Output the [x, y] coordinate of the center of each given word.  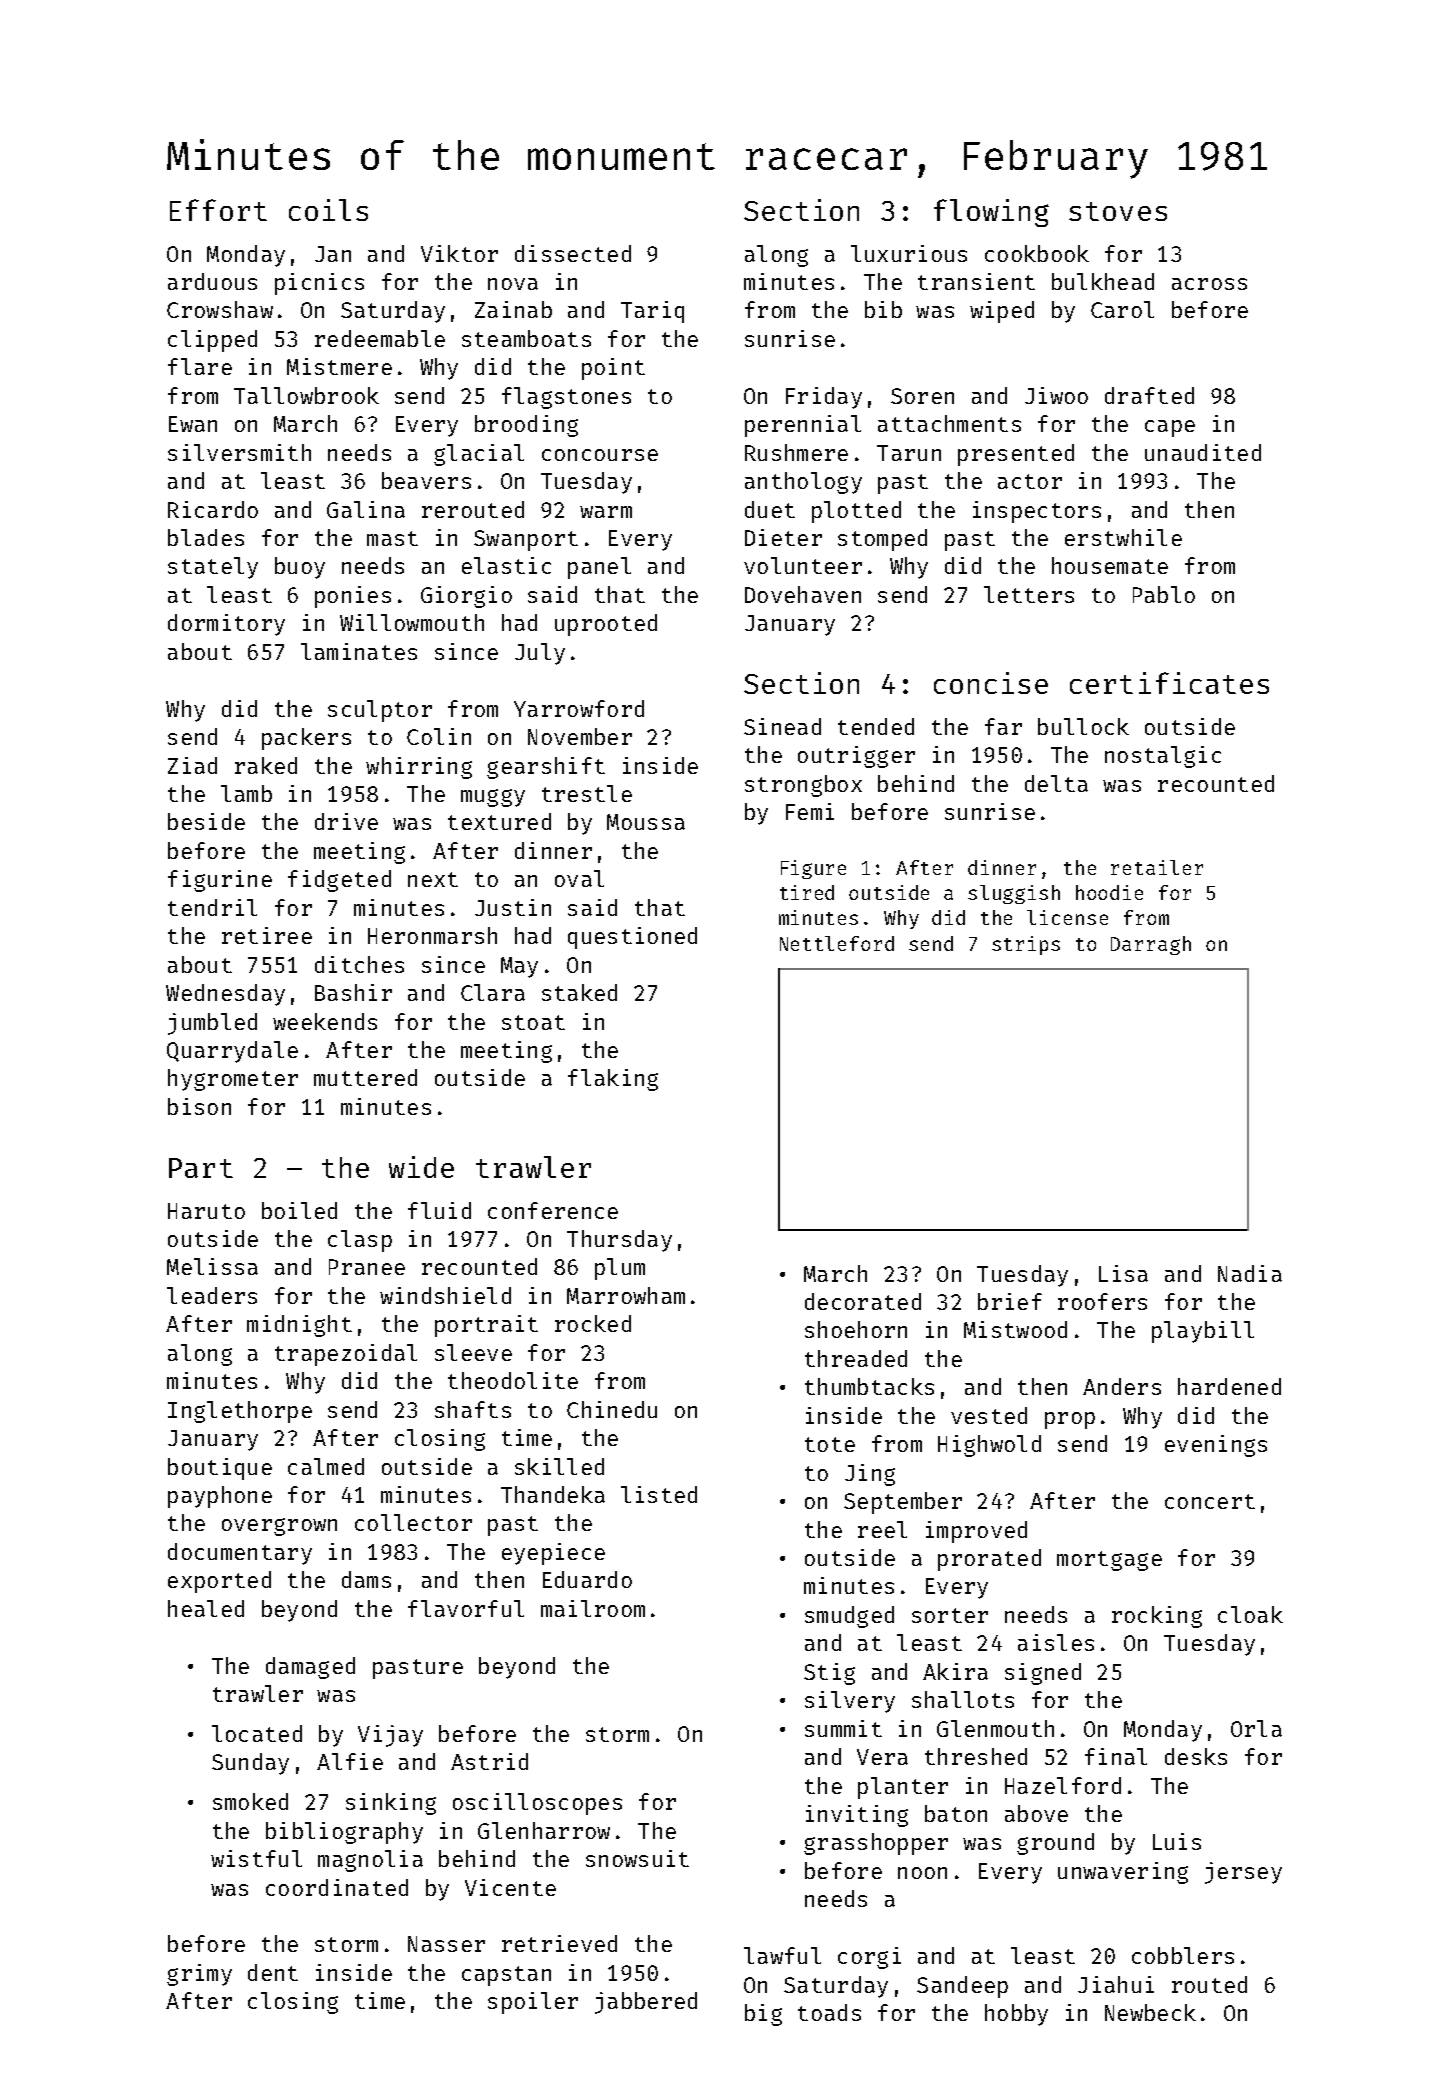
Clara [493, 992]
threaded [856, 1358]
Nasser [446, 1944]
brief [1010, 1301]
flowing [991, 213]
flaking [613, 1080]
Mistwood [1015, 1329]
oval [579, 878]
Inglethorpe [240, 1412]
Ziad [192, 765]
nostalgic [1163, 757]
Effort [218, 210]
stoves [1118, 211]
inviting [857, 1816]
